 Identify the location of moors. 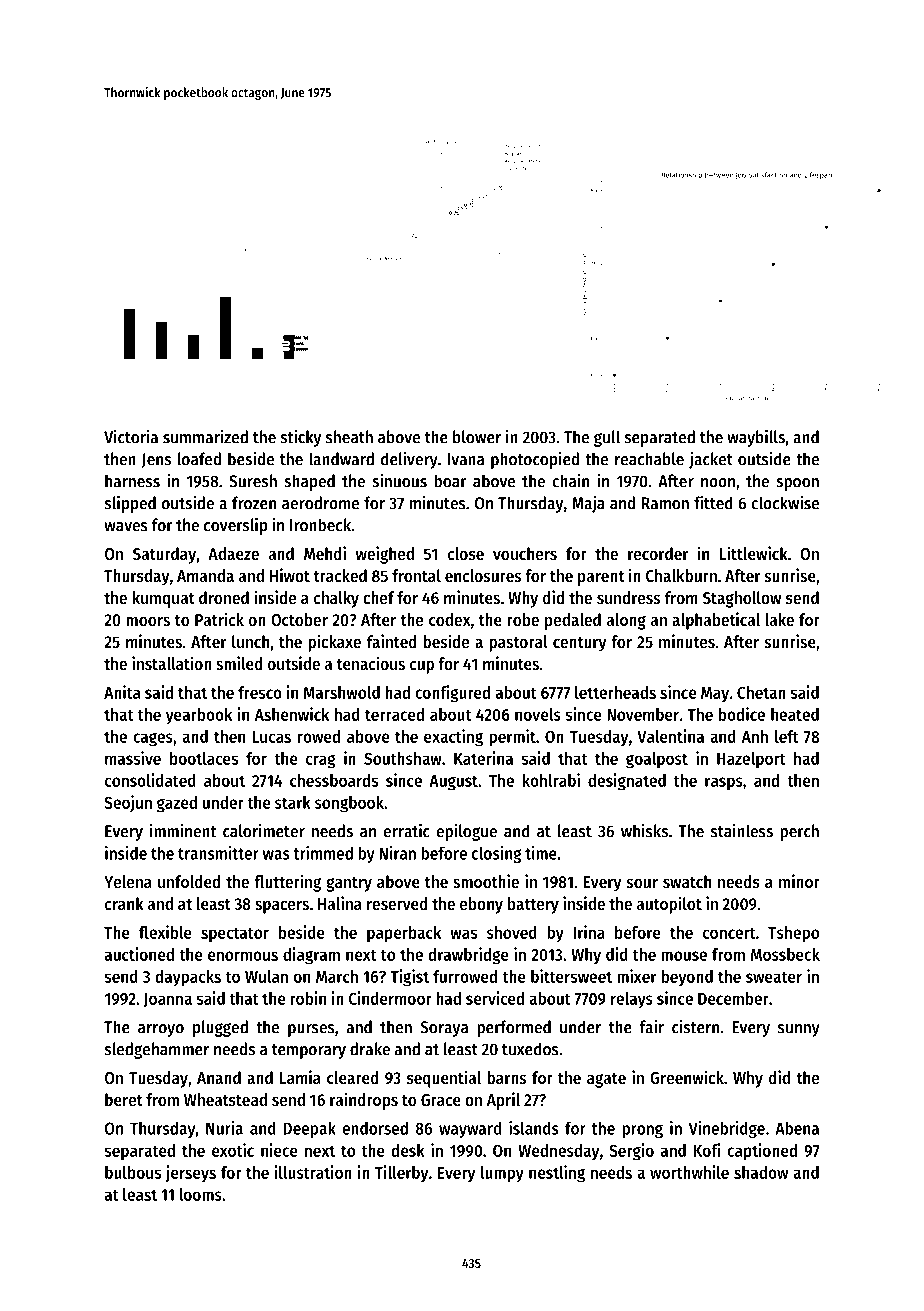
(148, 621).
